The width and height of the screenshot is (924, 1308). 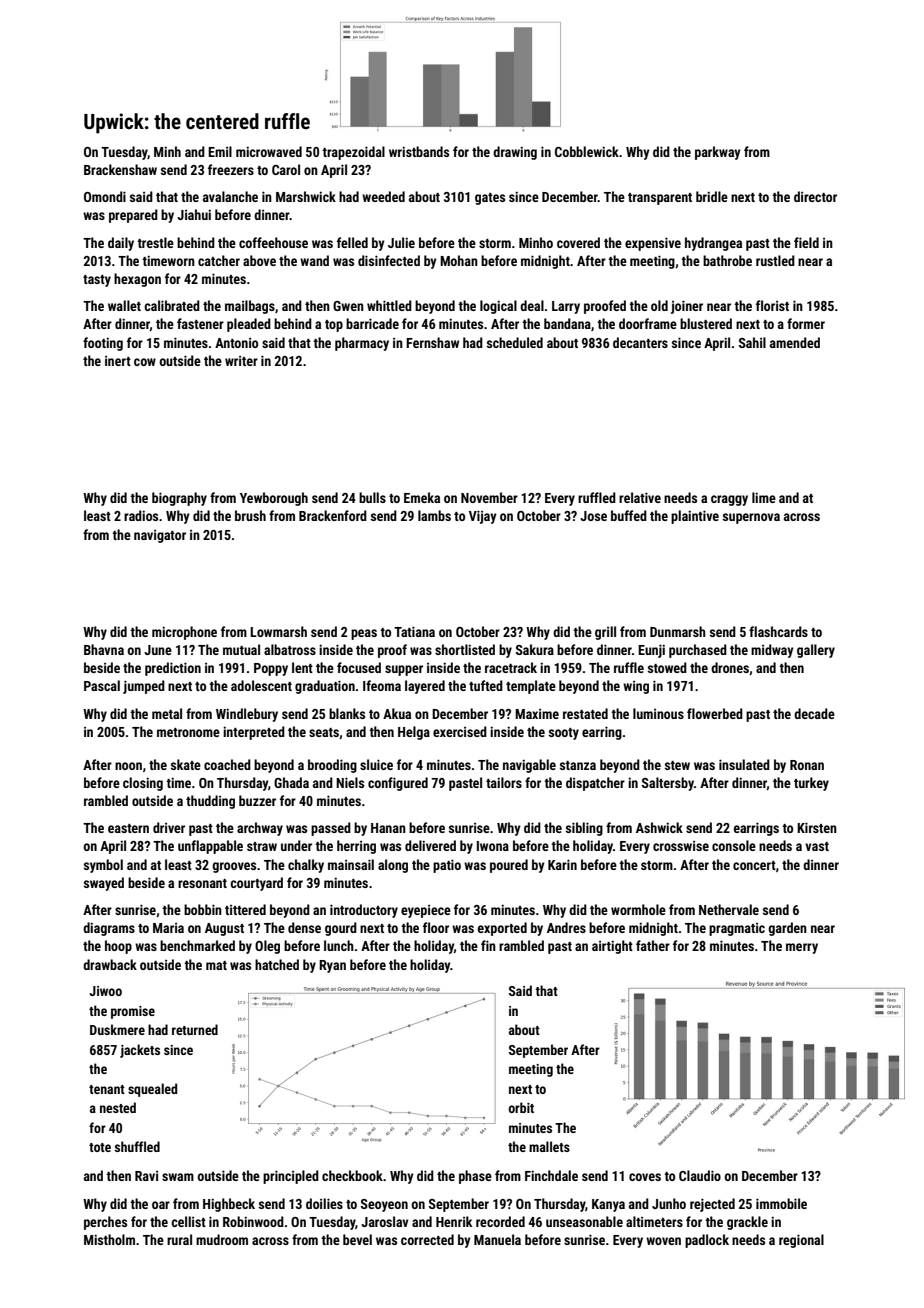 I want to click on vast, so click(x=817, y=846).
